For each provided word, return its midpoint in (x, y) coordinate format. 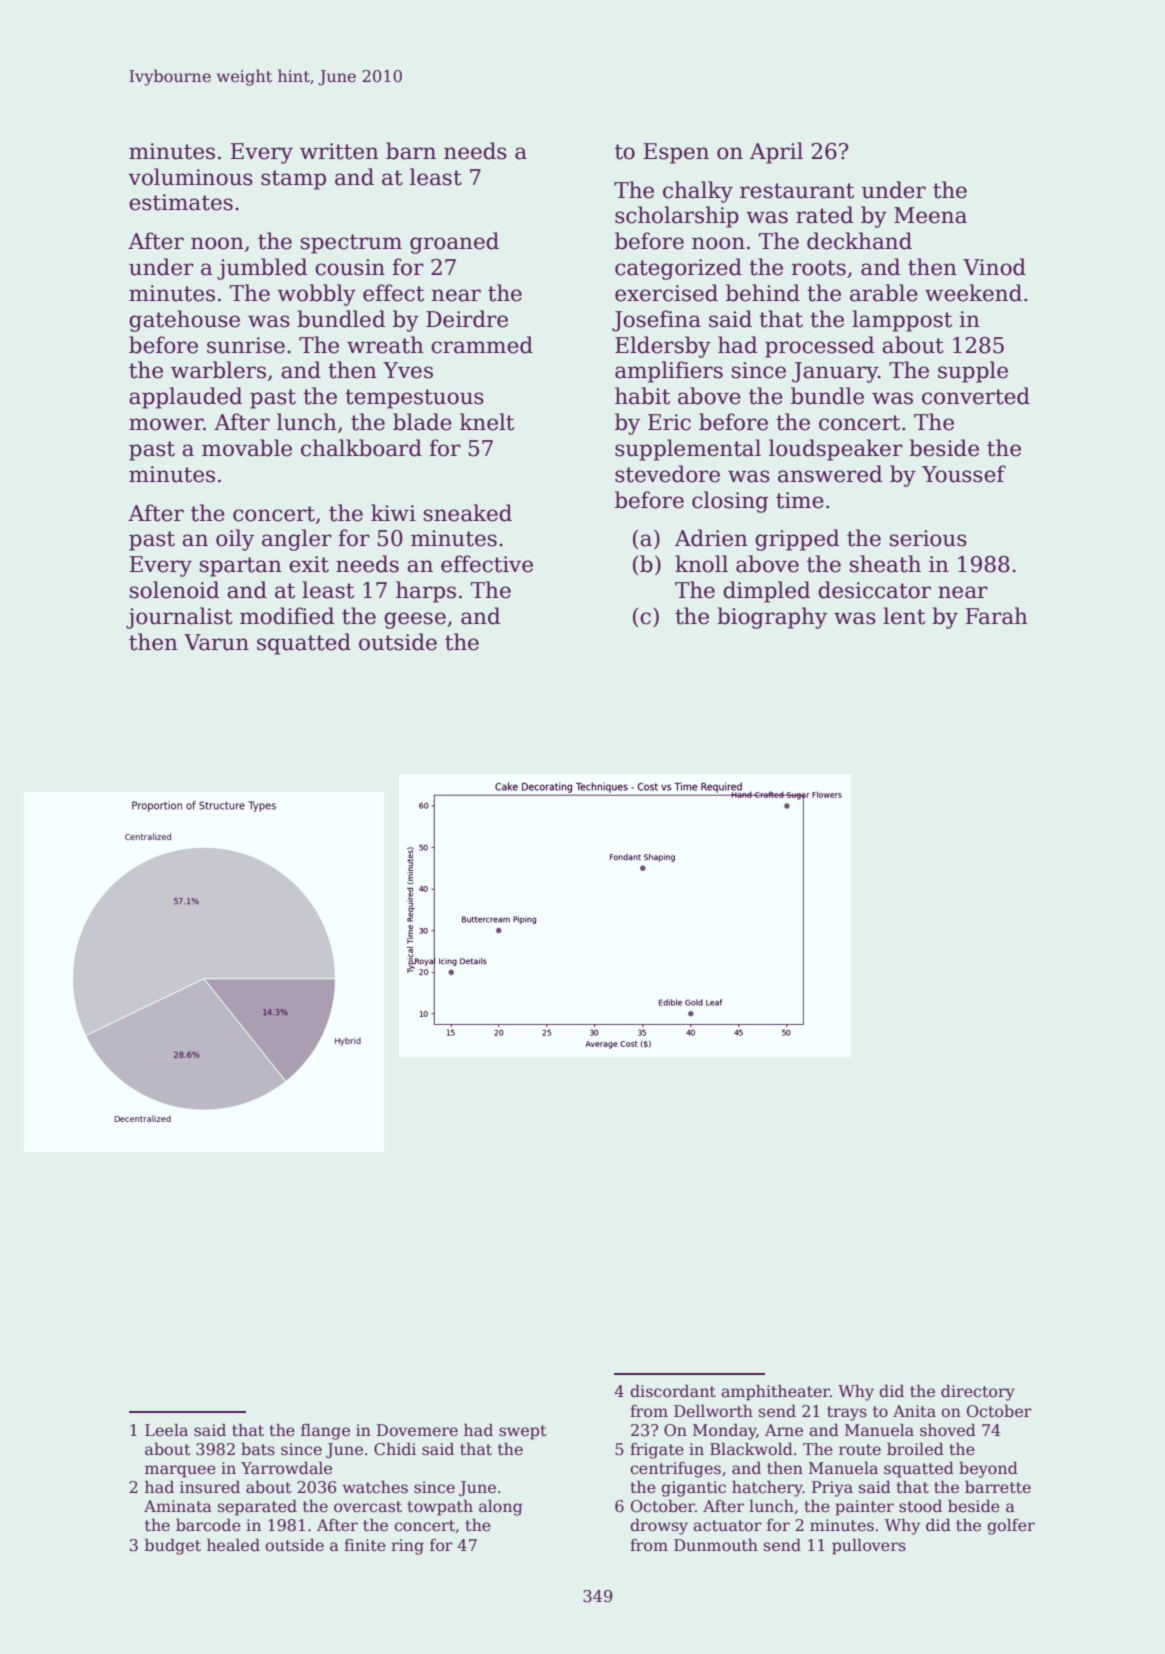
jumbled (262, 269)
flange (325, 1432)
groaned (454, 243)
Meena (930, 215)
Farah (997, 616)
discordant (673, 1391)
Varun (216, 642)
